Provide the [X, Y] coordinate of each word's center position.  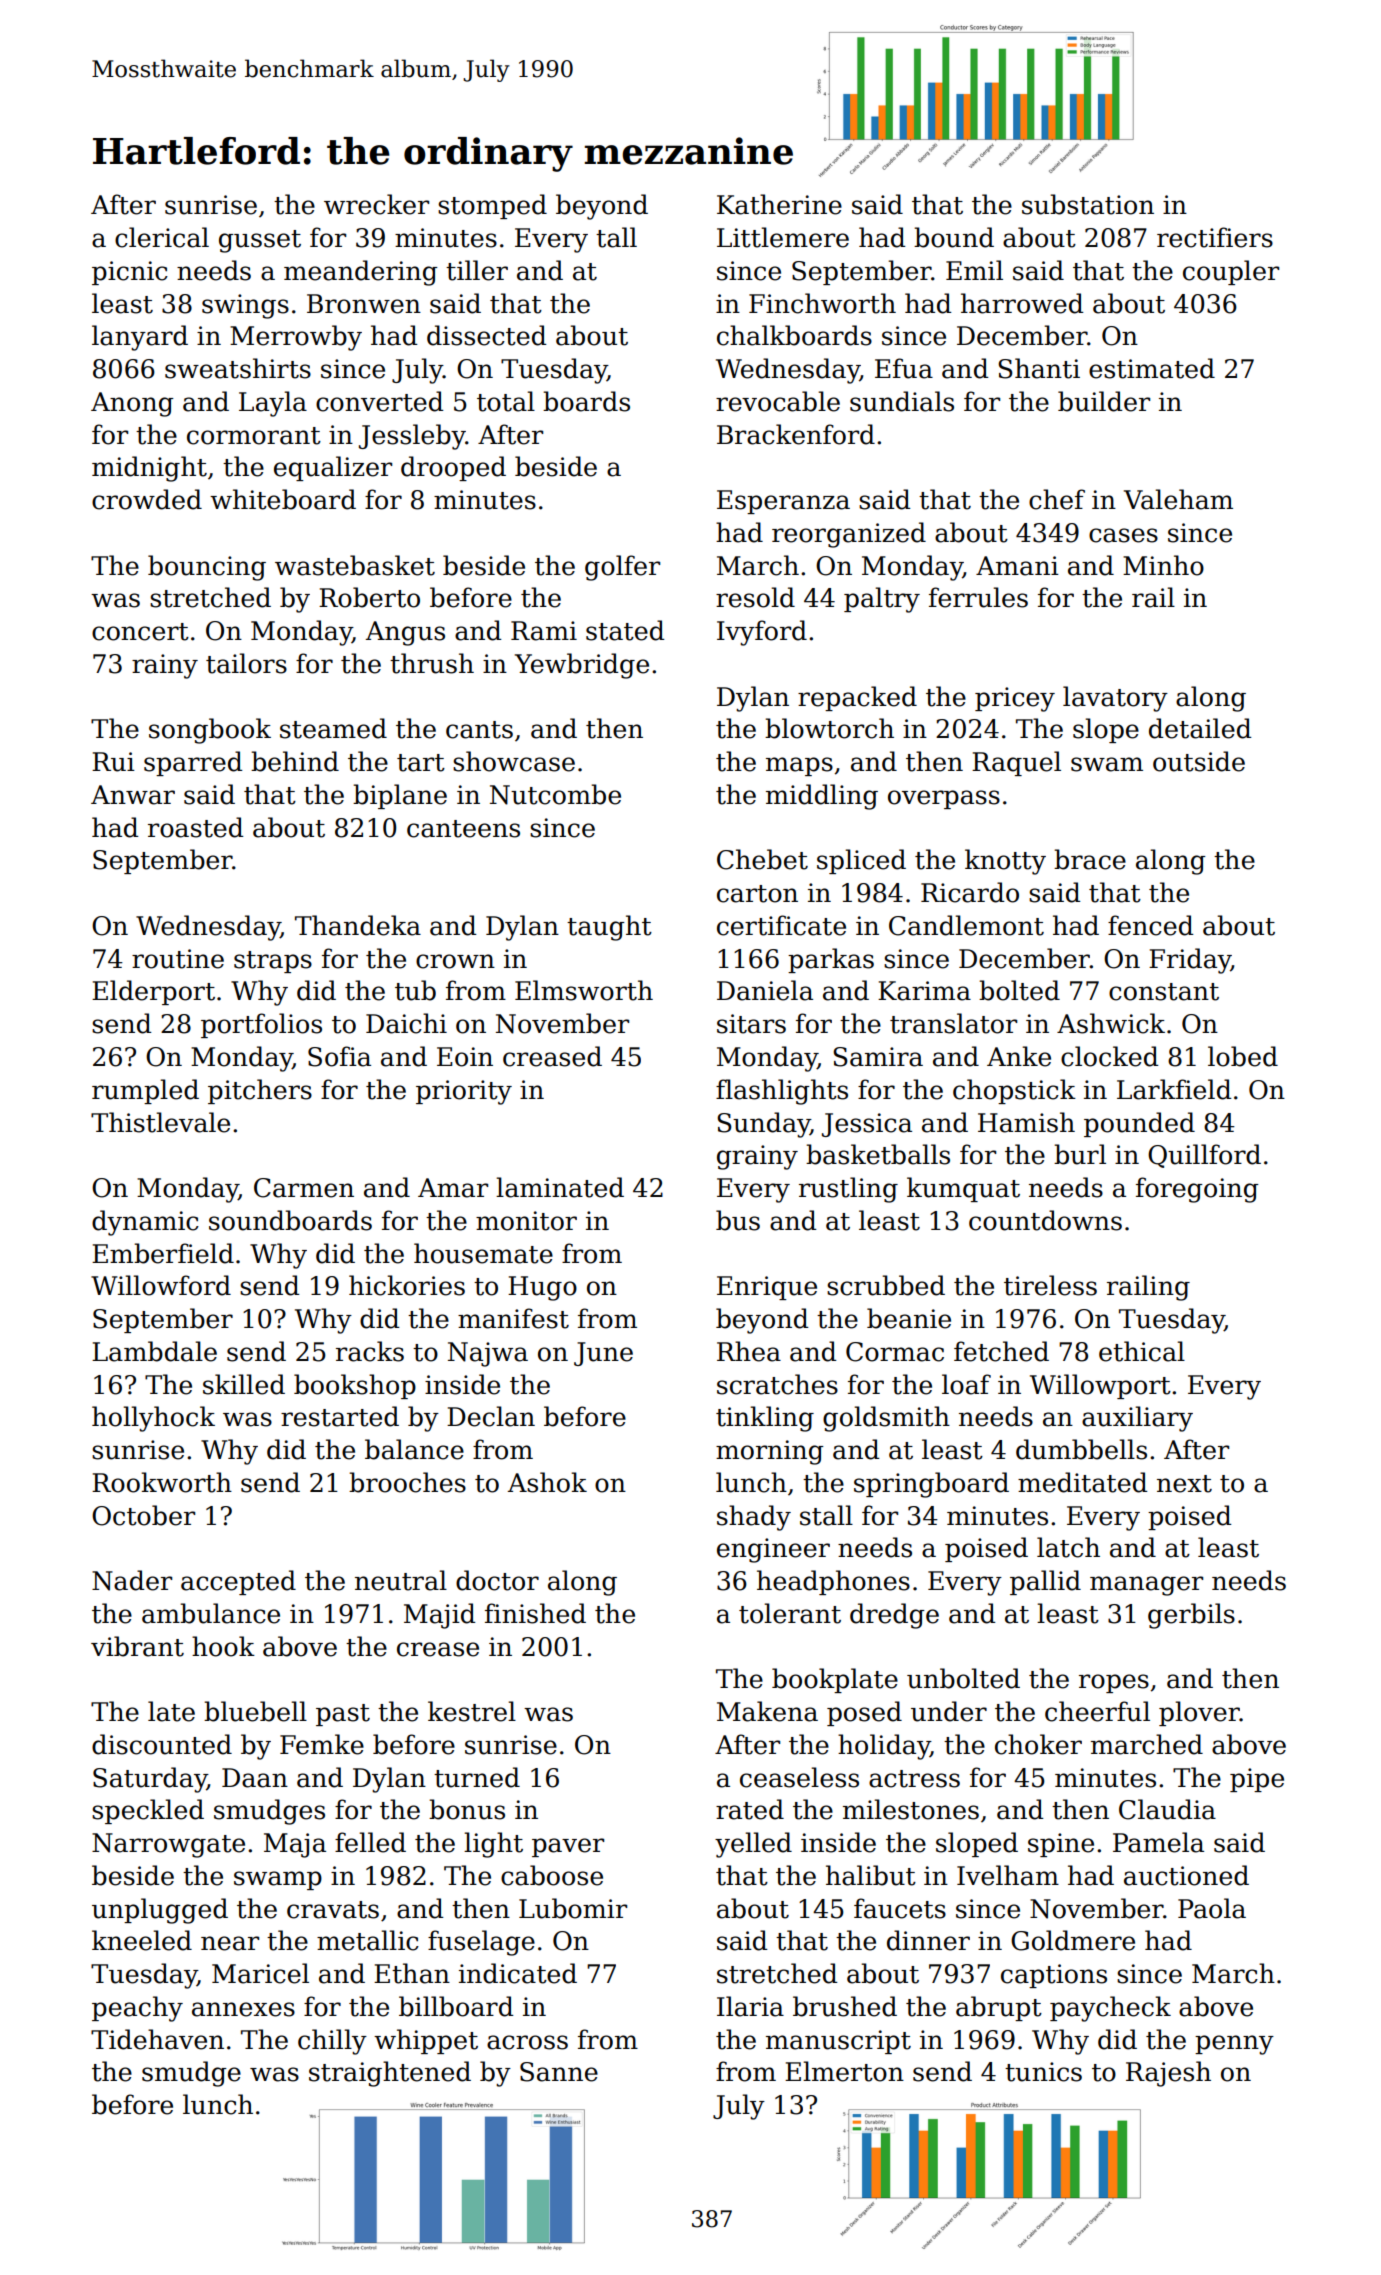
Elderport [153, 992]
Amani [1017, 566]
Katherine [779, 204]
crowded [147, 499]
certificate [781, 925]
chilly [332, 2042]
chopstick [1014, 1091]
